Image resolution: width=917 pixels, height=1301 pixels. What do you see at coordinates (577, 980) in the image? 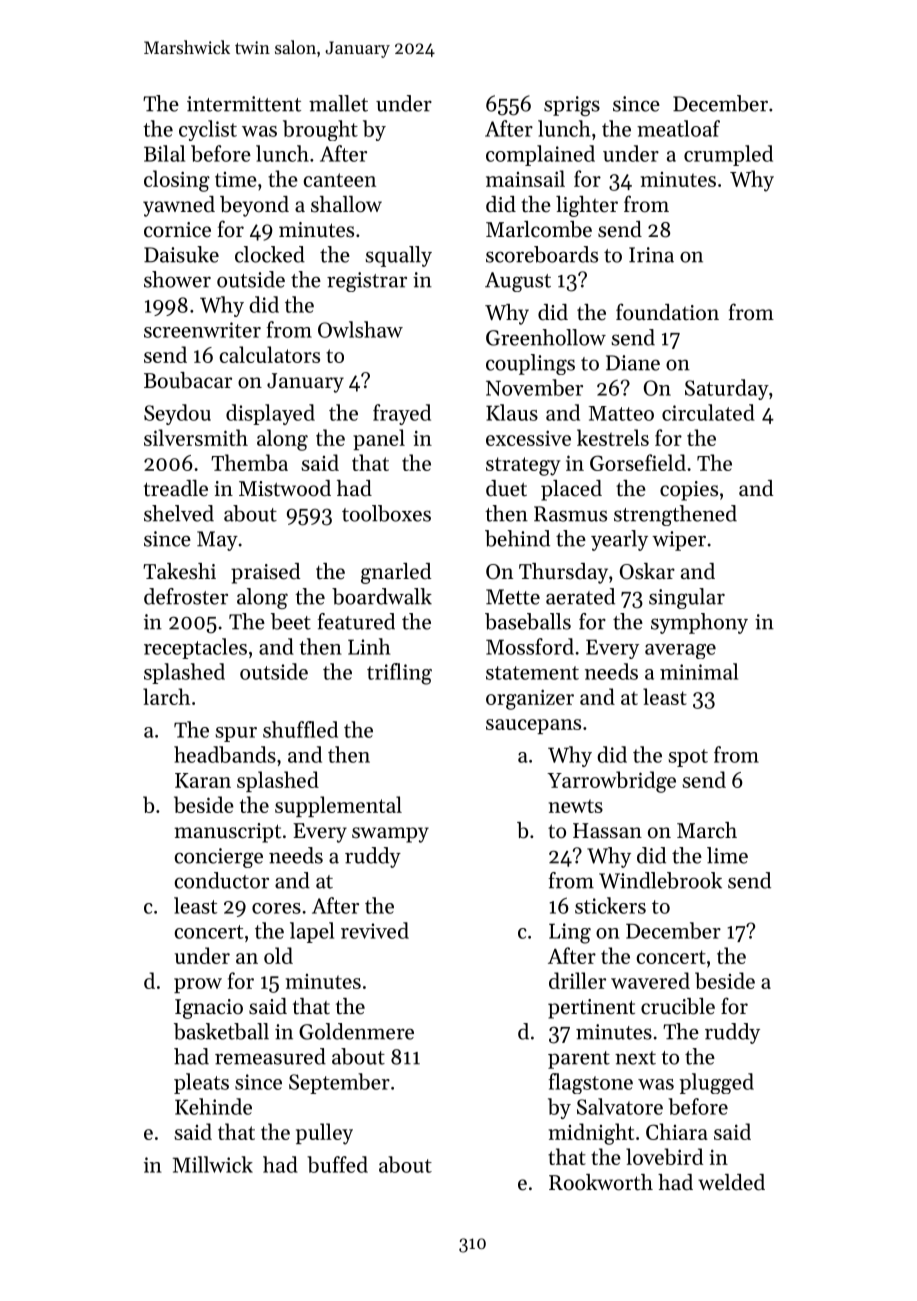
I see `driller` at bounding box center [577, 980].
